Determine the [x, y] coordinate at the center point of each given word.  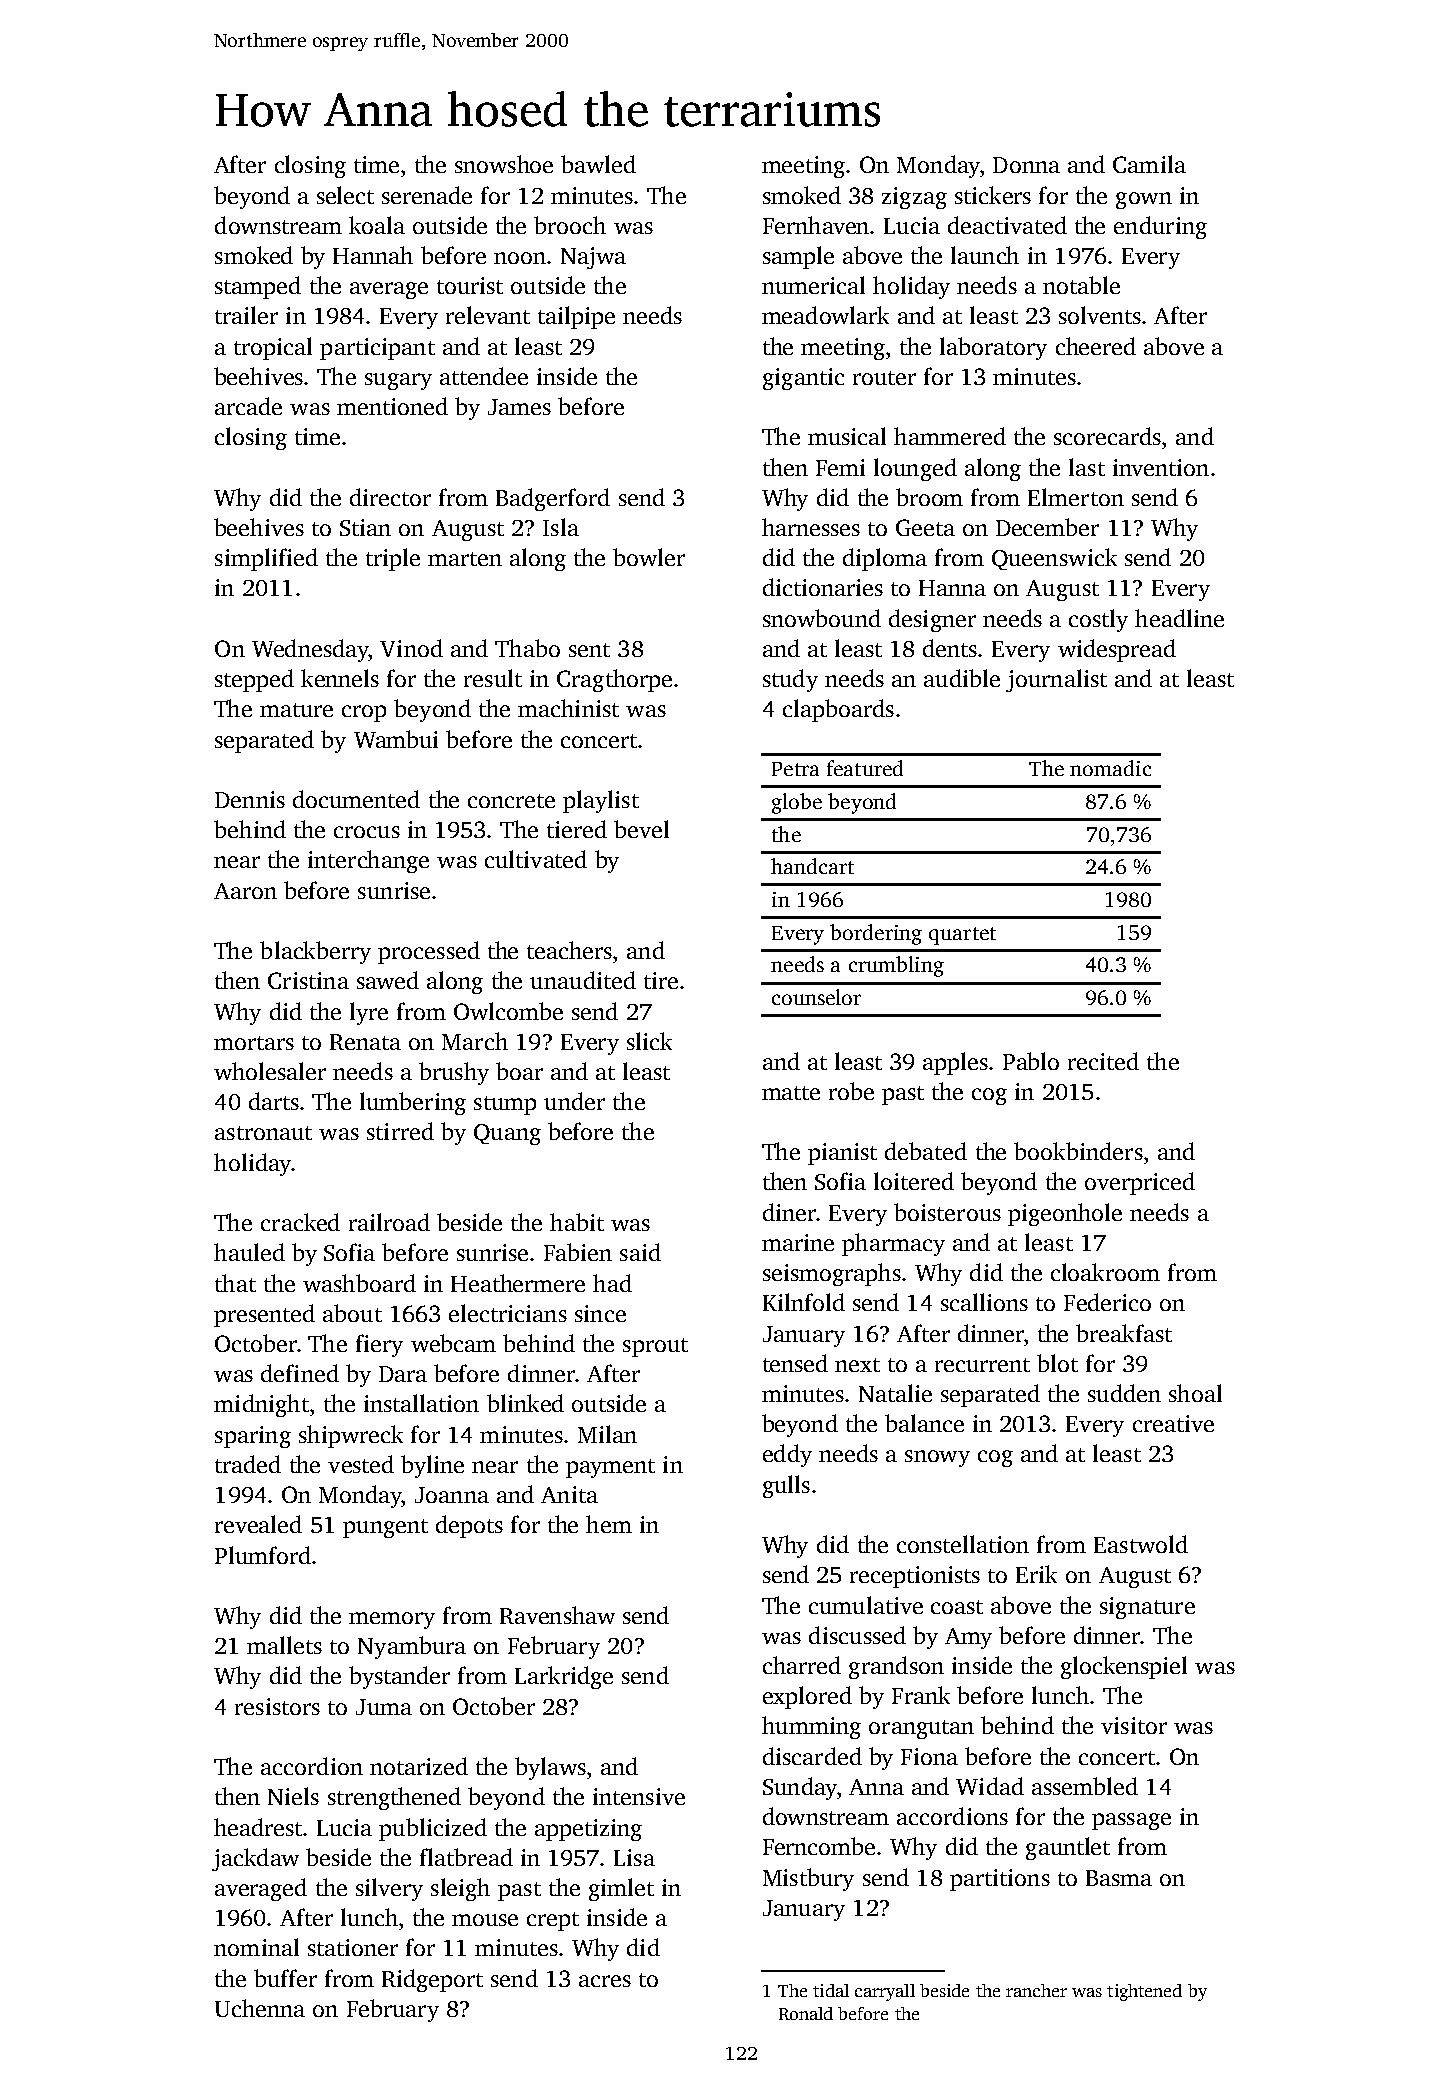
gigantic [803, 379]
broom [929, 497]
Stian [365, 527]
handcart [812, 866]
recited [1103, 1061]
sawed [388, 980]
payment [610, 1468]
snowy [937, 1458]
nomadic [1110, 768]
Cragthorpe [614, 680]
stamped [258, 287]
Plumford [263, 1555]
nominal [256, 1947]
